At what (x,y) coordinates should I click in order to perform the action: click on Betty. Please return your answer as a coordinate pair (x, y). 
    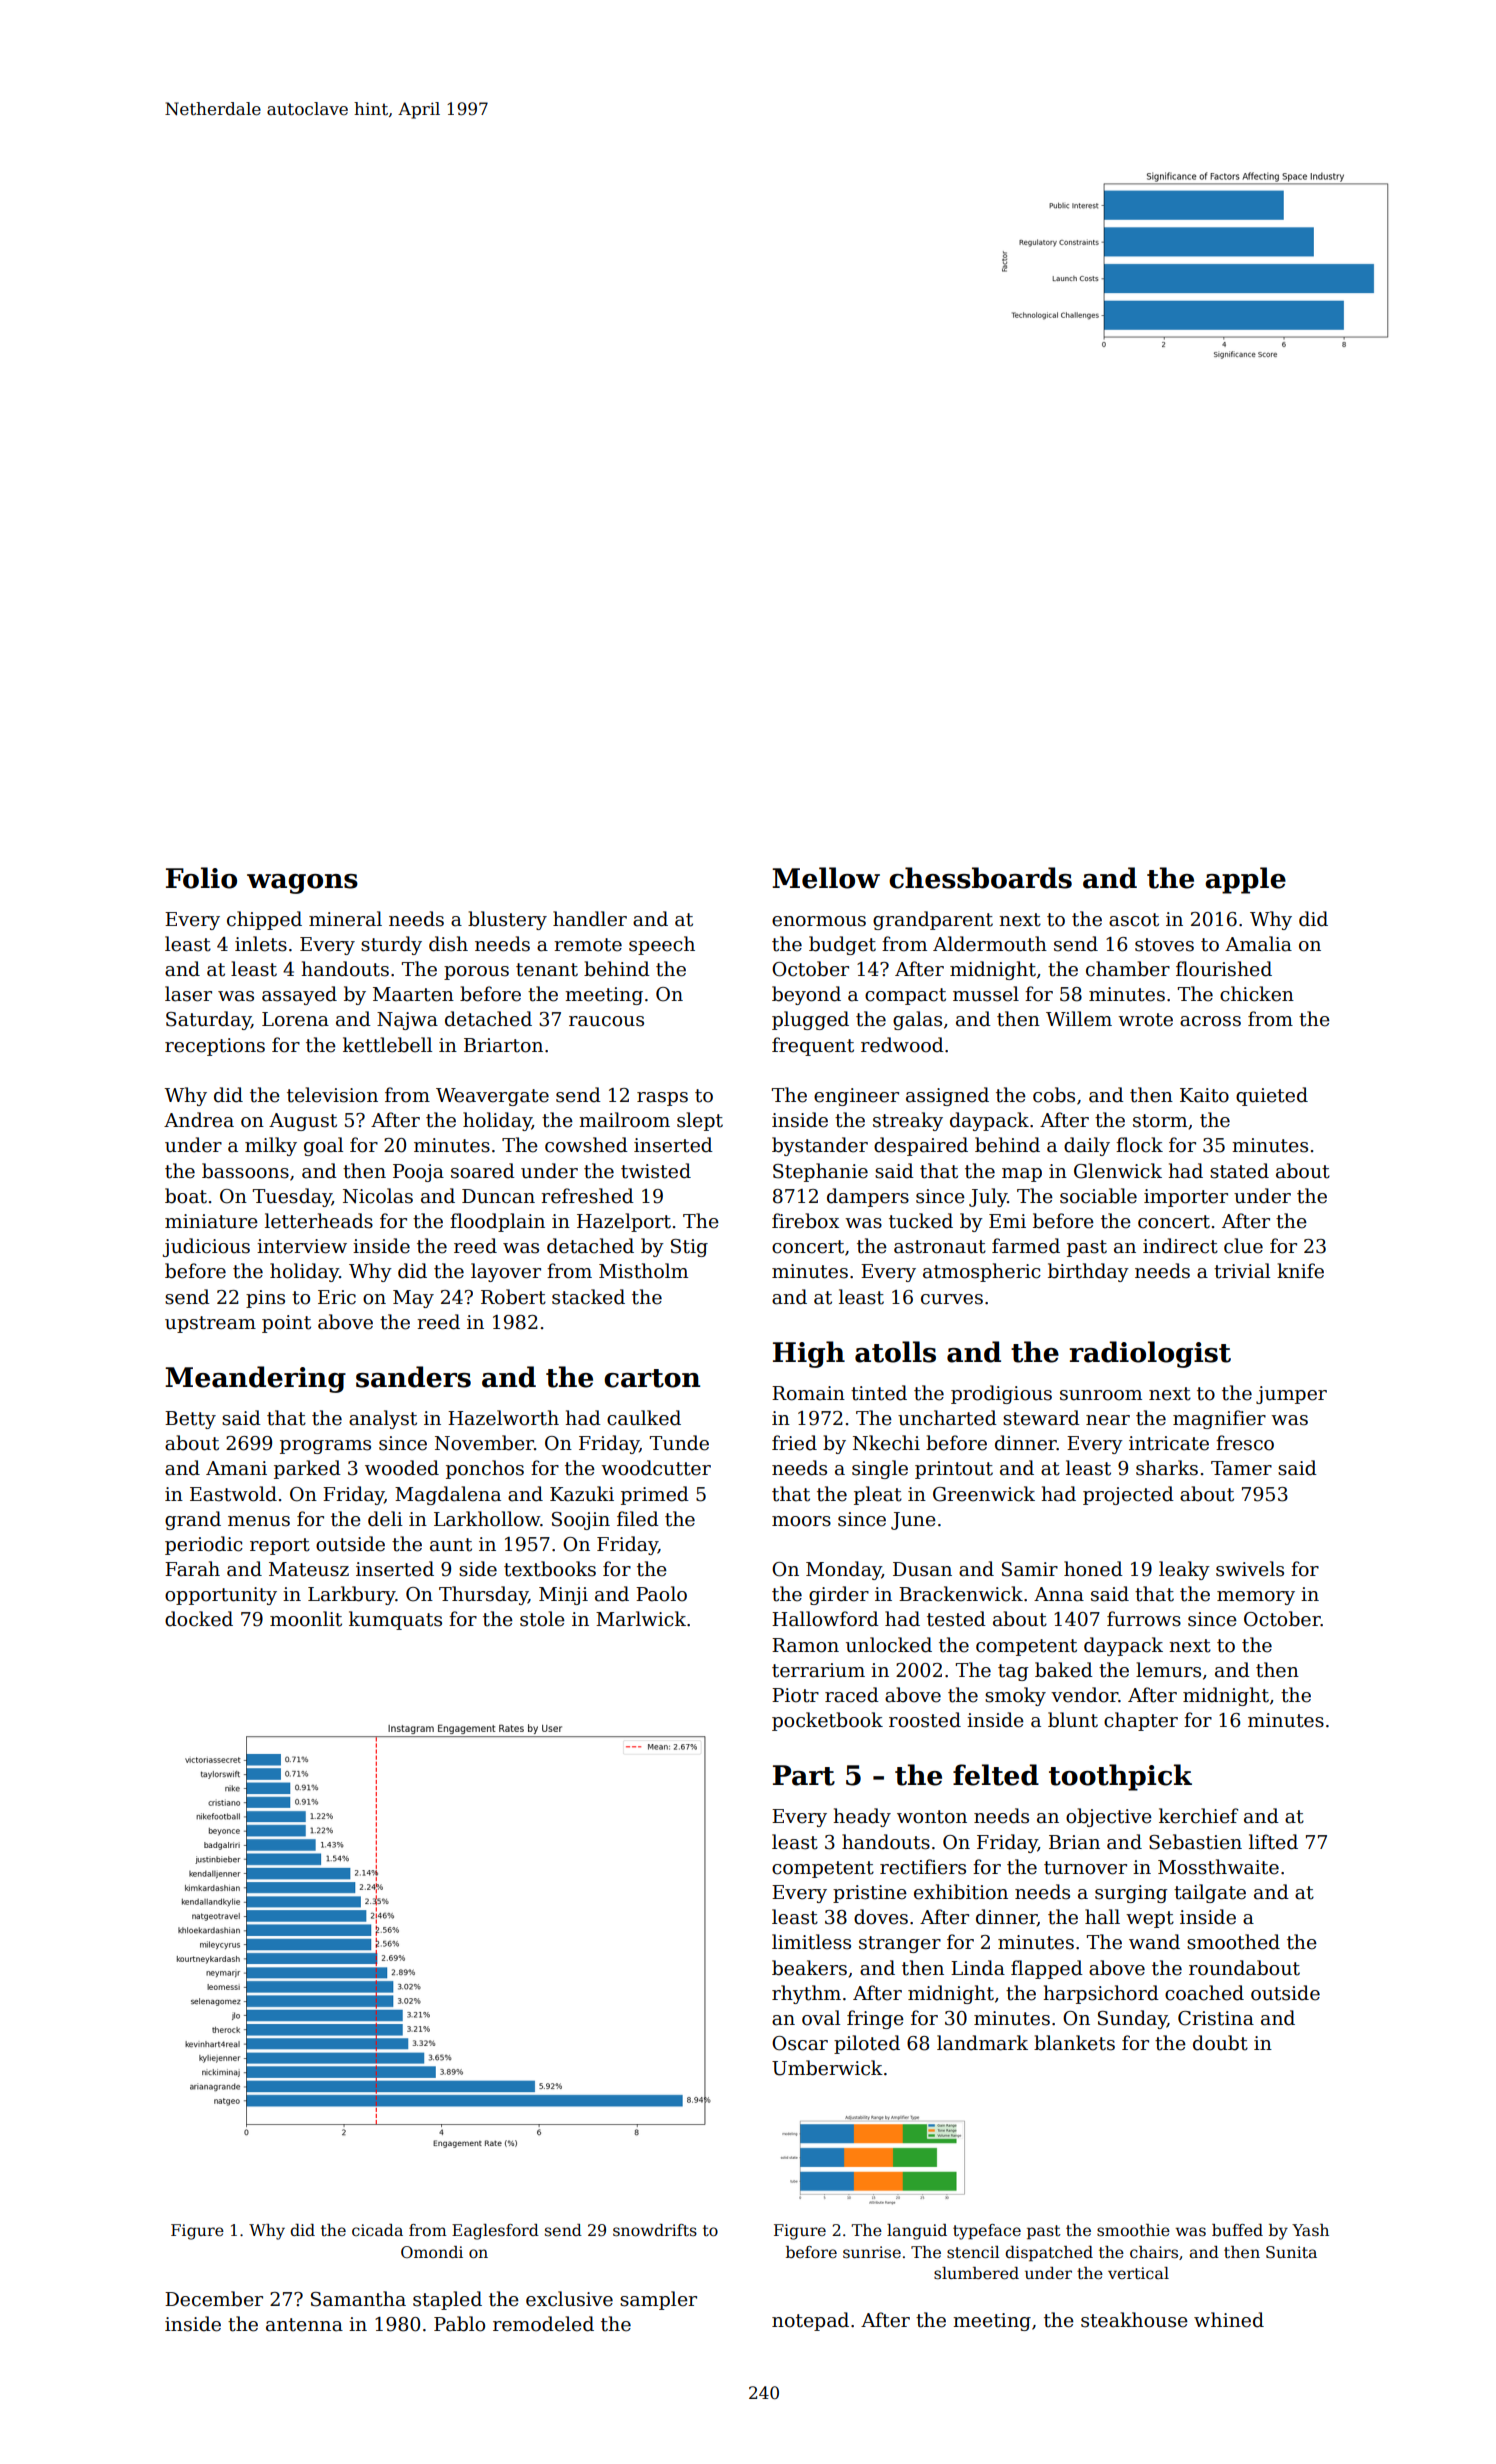
    Looking at the image, I should click on (190, 1420).
